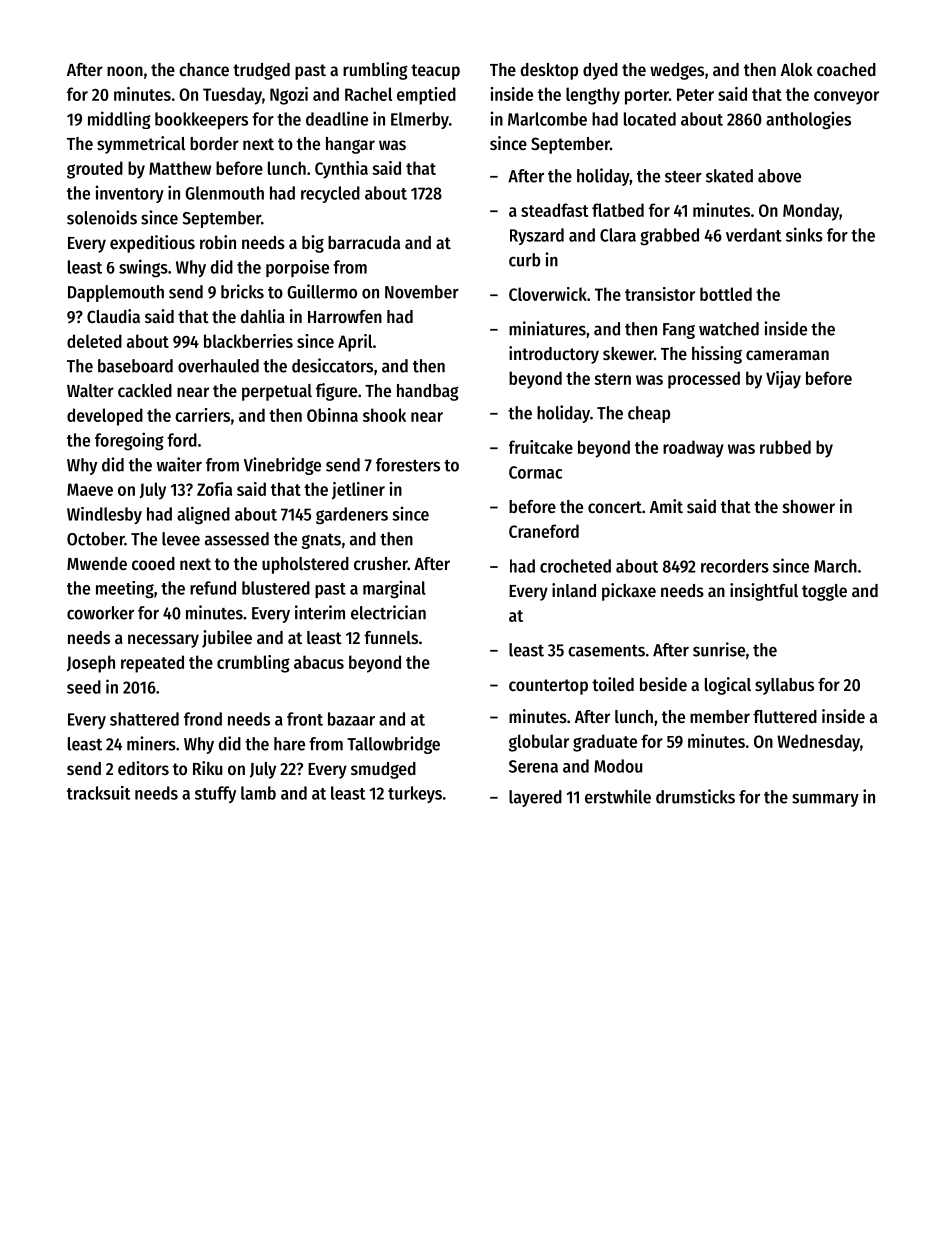 This screenshot has height=1233, width=952. What do you see at coordinates (435, 72) in the screenshot?
I see `teacup` at bounding box center [435, 72].
